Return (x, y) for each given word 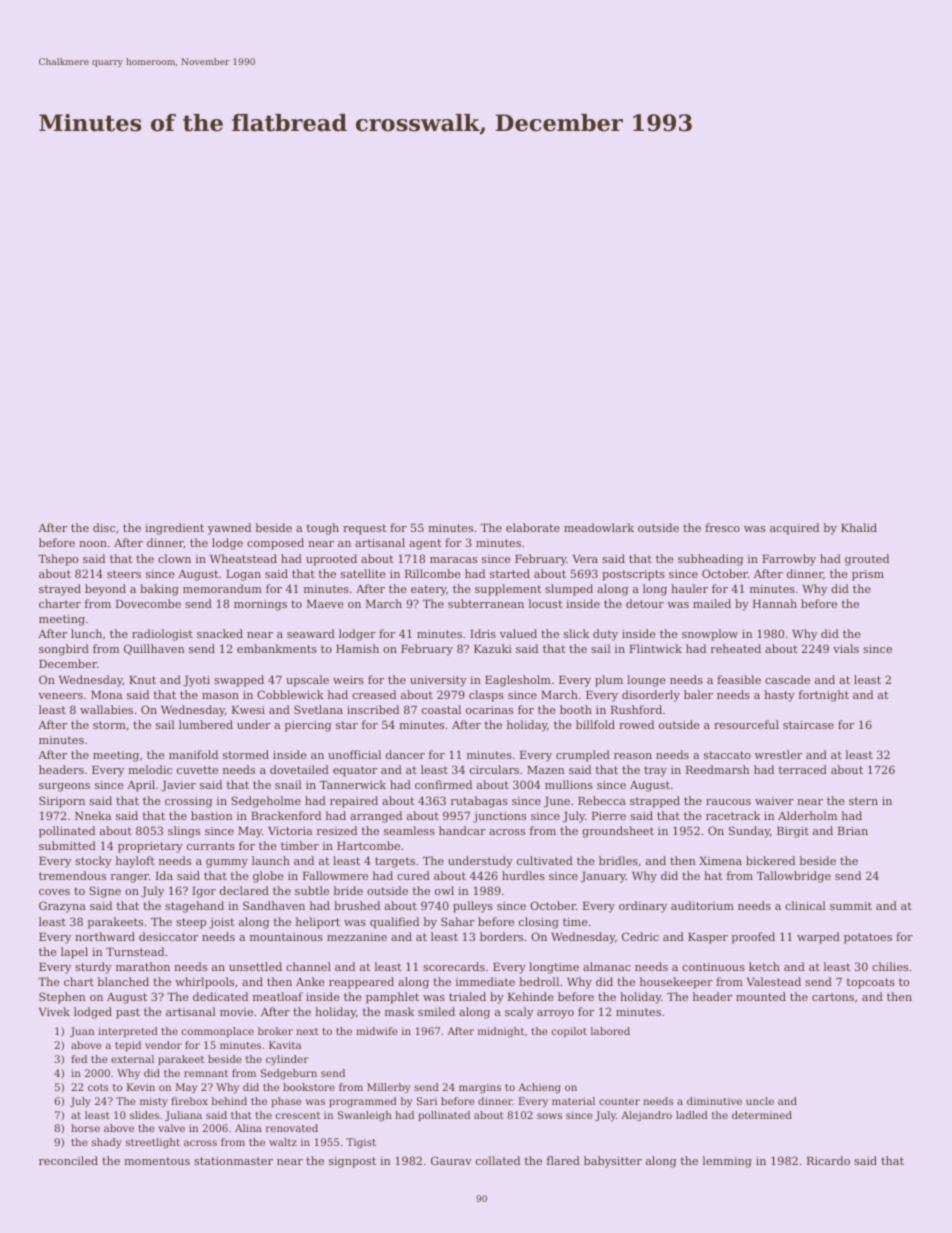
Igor (204, 892)
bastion (212, 815)
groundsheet (618, 832)
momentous (157, 1161)
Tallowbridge (794, 877)
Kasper (708, 938)
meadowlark (599, 527)
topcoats (871, 983)
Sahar (458, 921)
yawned (229, 529)
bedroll (539, 981)
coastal (441, 709)
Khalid (859, 527)
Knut (142, 680)
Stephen (62, 998)
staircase (808, 725)
